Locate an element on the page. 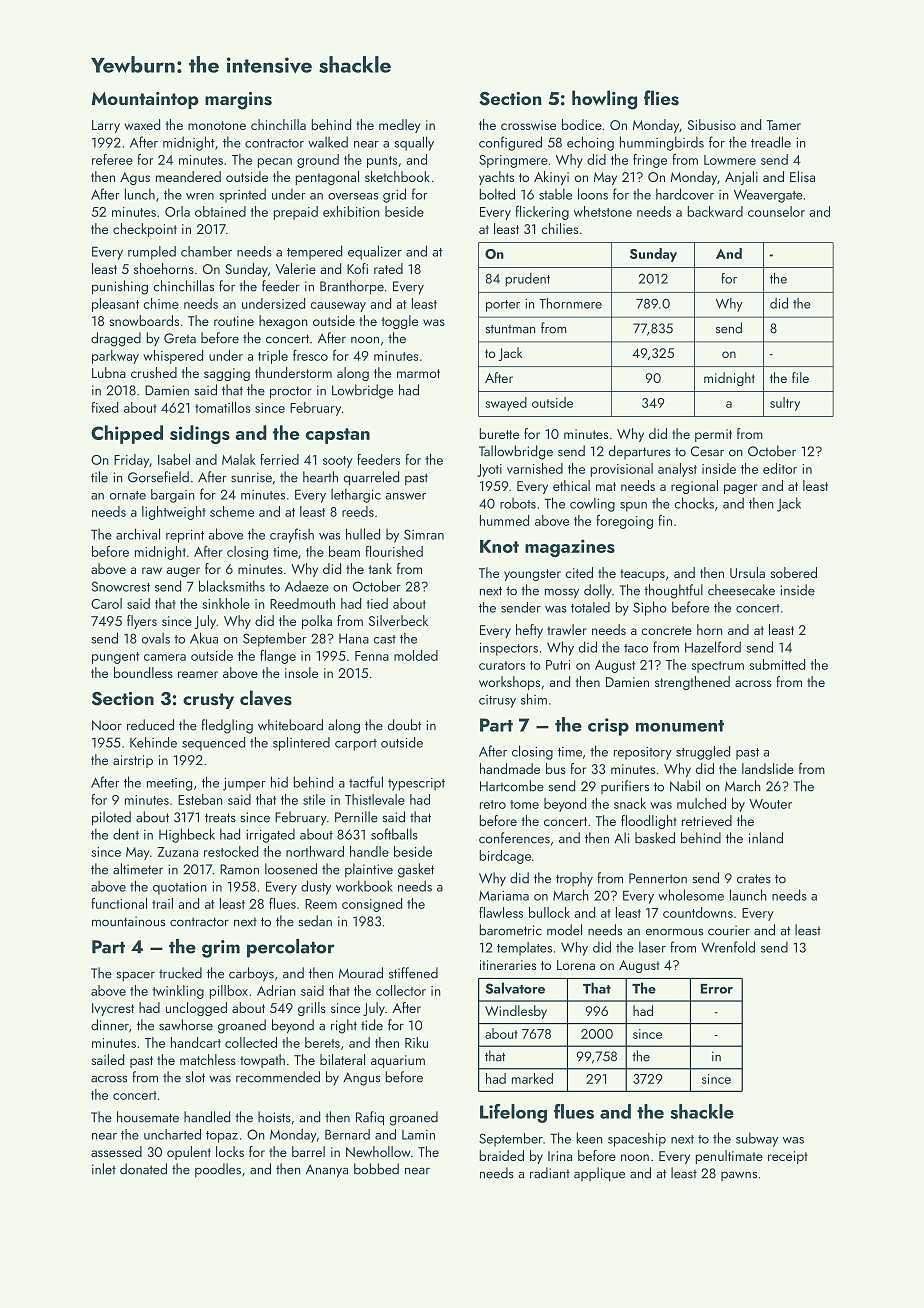 The image size is (924, 1308). inland is located at coordinates (766, 838).
